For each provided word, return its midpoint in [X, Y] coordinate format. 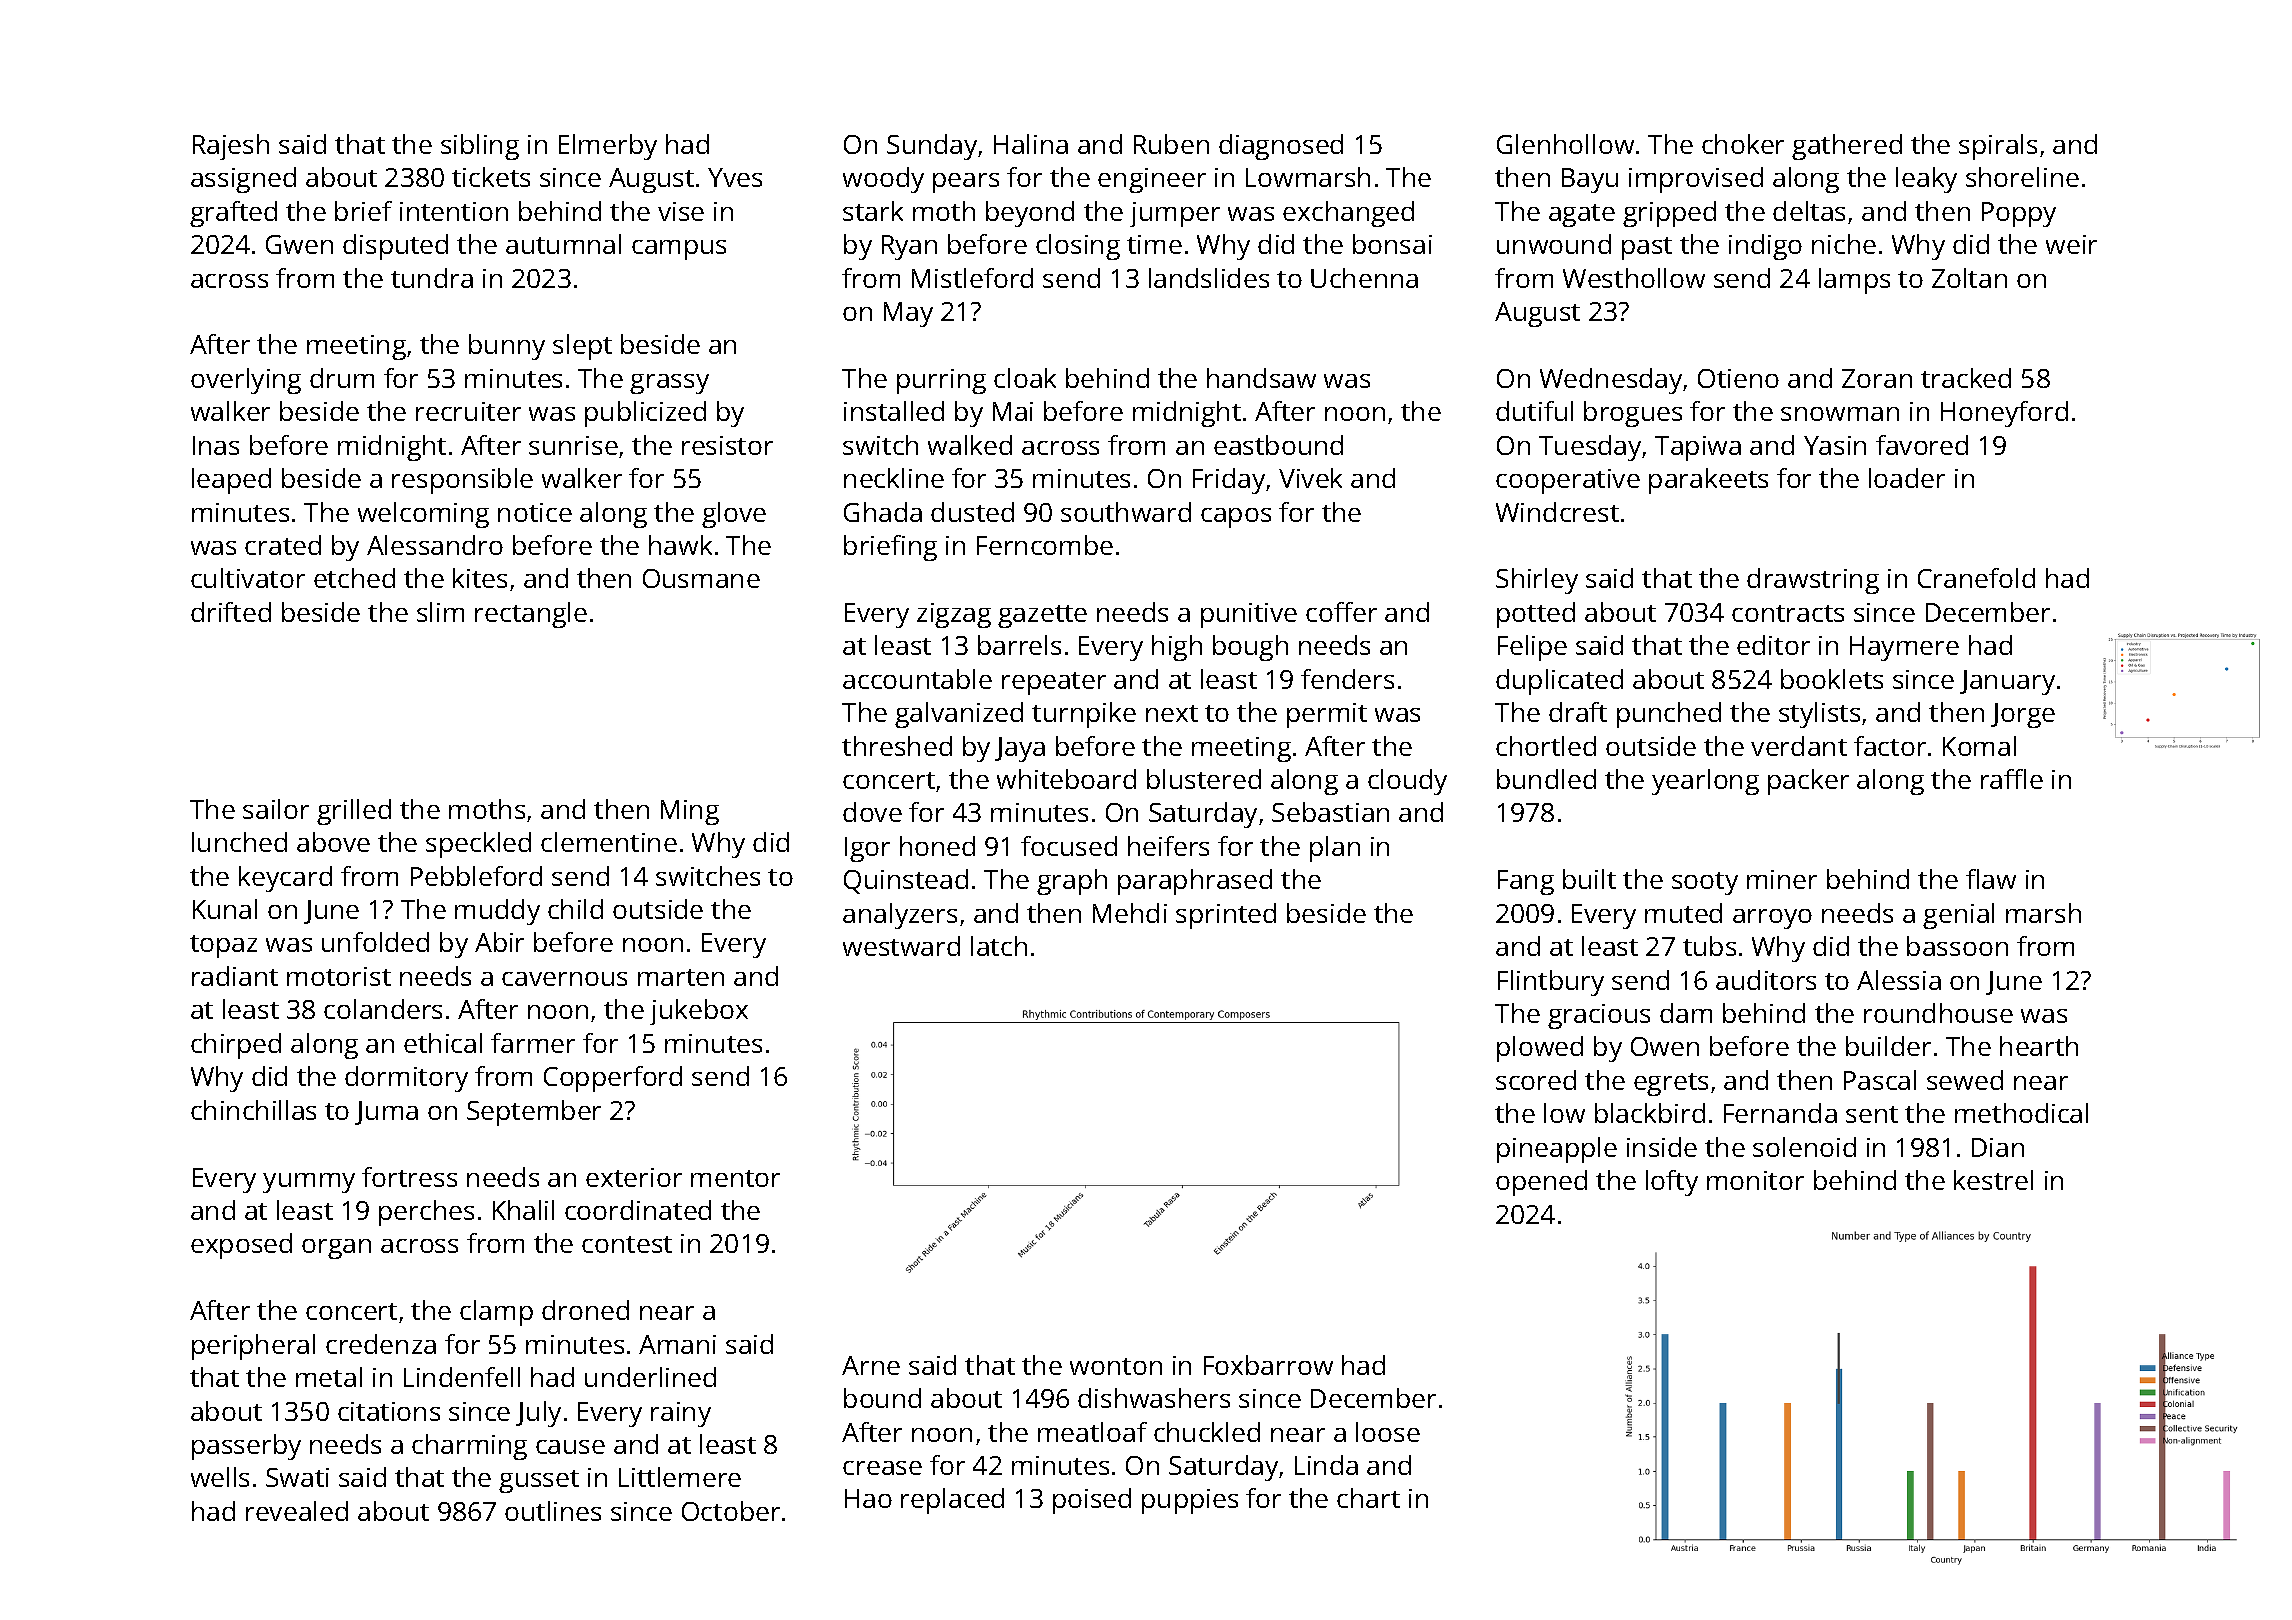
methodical [2021, 1113]
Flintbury [1551, 983]
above [333, 842]
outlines [553, 1511]
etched [354, 578]
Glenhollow [1565, 144]
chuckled [1207, 1432]
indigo [1765, 247]
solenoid [1804, 1147]
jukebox [699, 1012]
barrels [1019, 645]
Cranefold [1976, 578]
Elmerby [608, 147]
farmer [533, 1043]
